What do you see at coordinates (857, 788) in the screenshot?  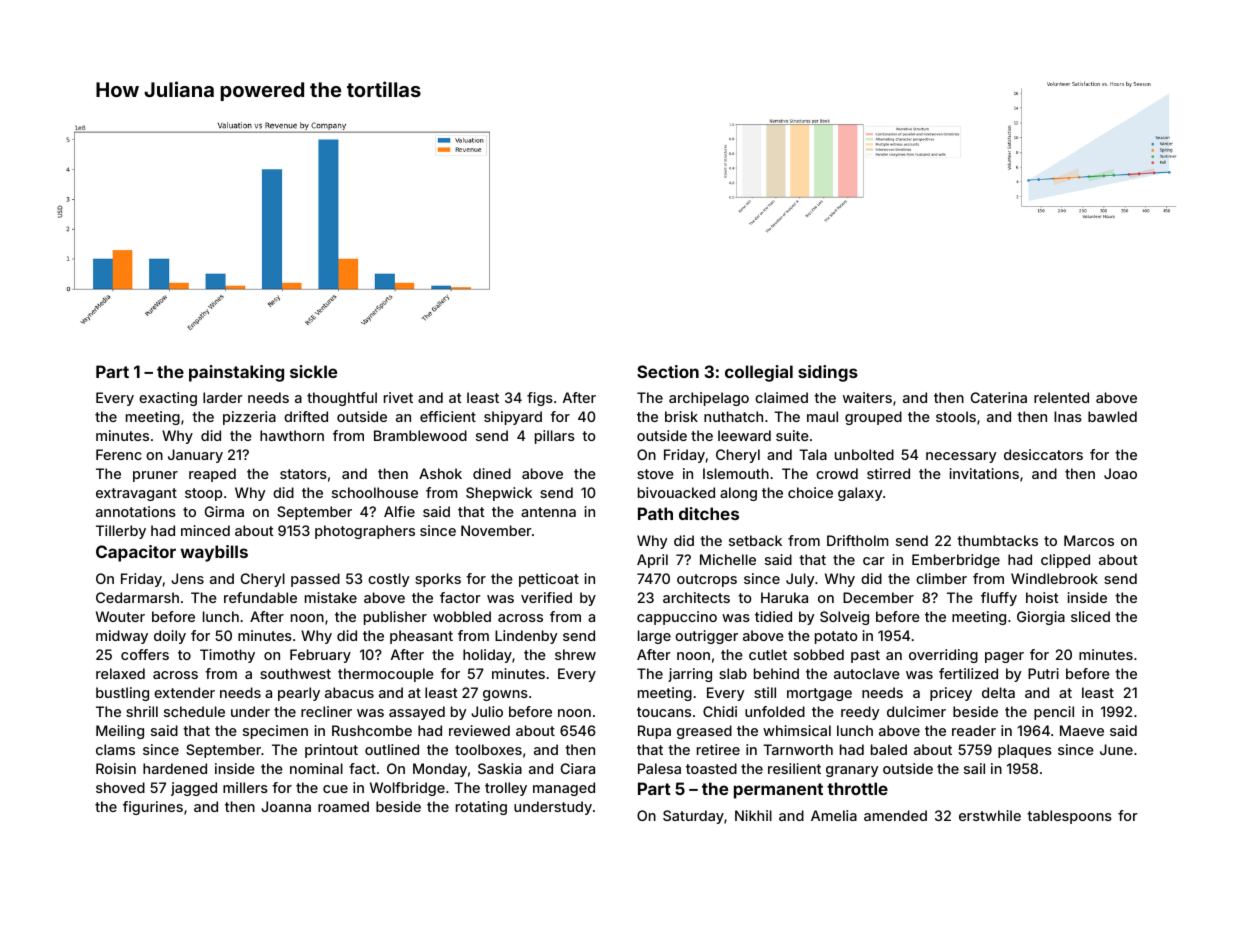 I see `throttle` at bounding box center [857, 788].
